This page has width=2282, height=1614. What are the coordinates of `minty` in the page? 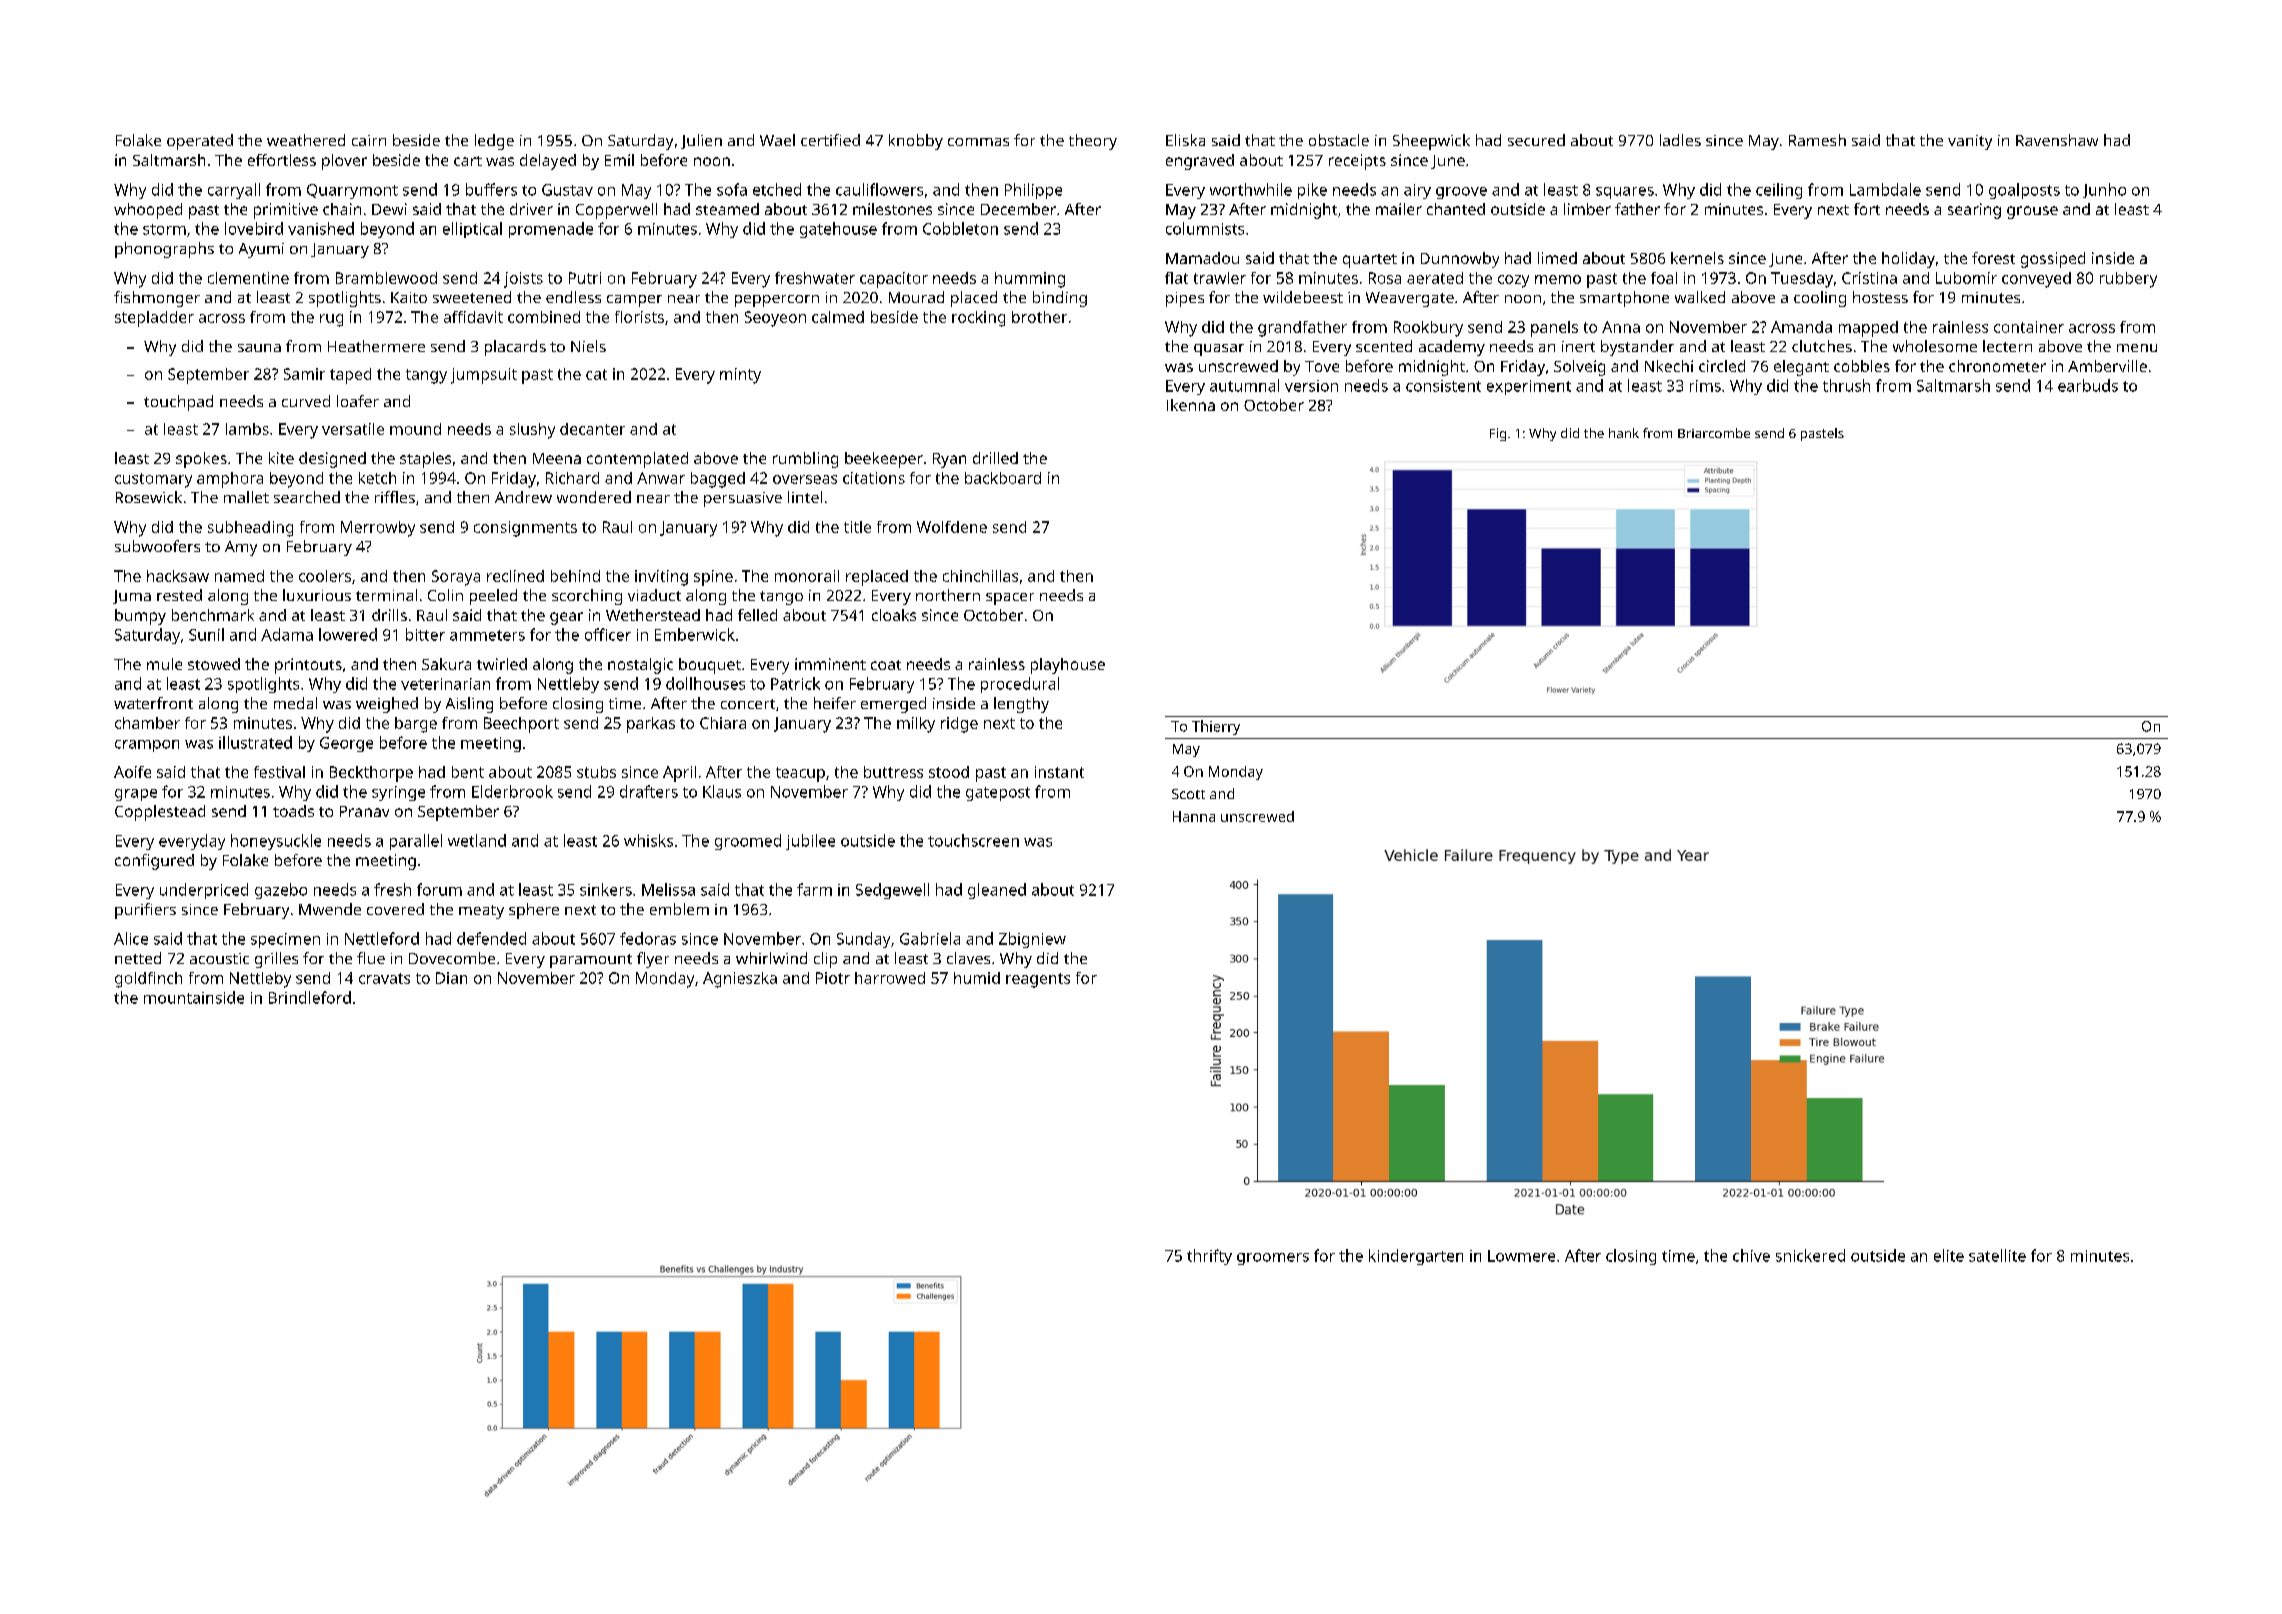 It's located at (740, 376).
